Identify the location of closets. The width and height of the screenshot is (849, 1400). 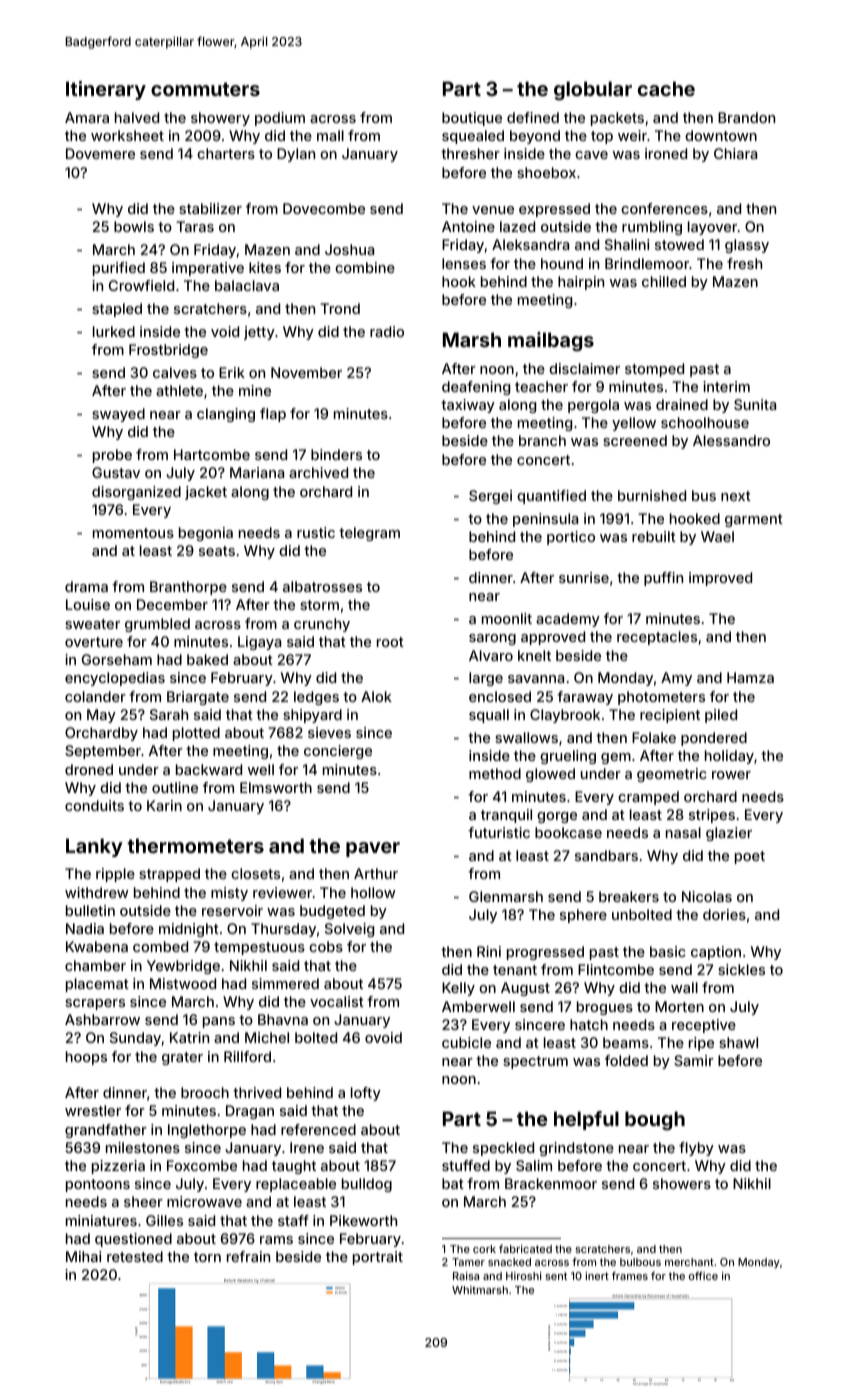
(255, 873).
